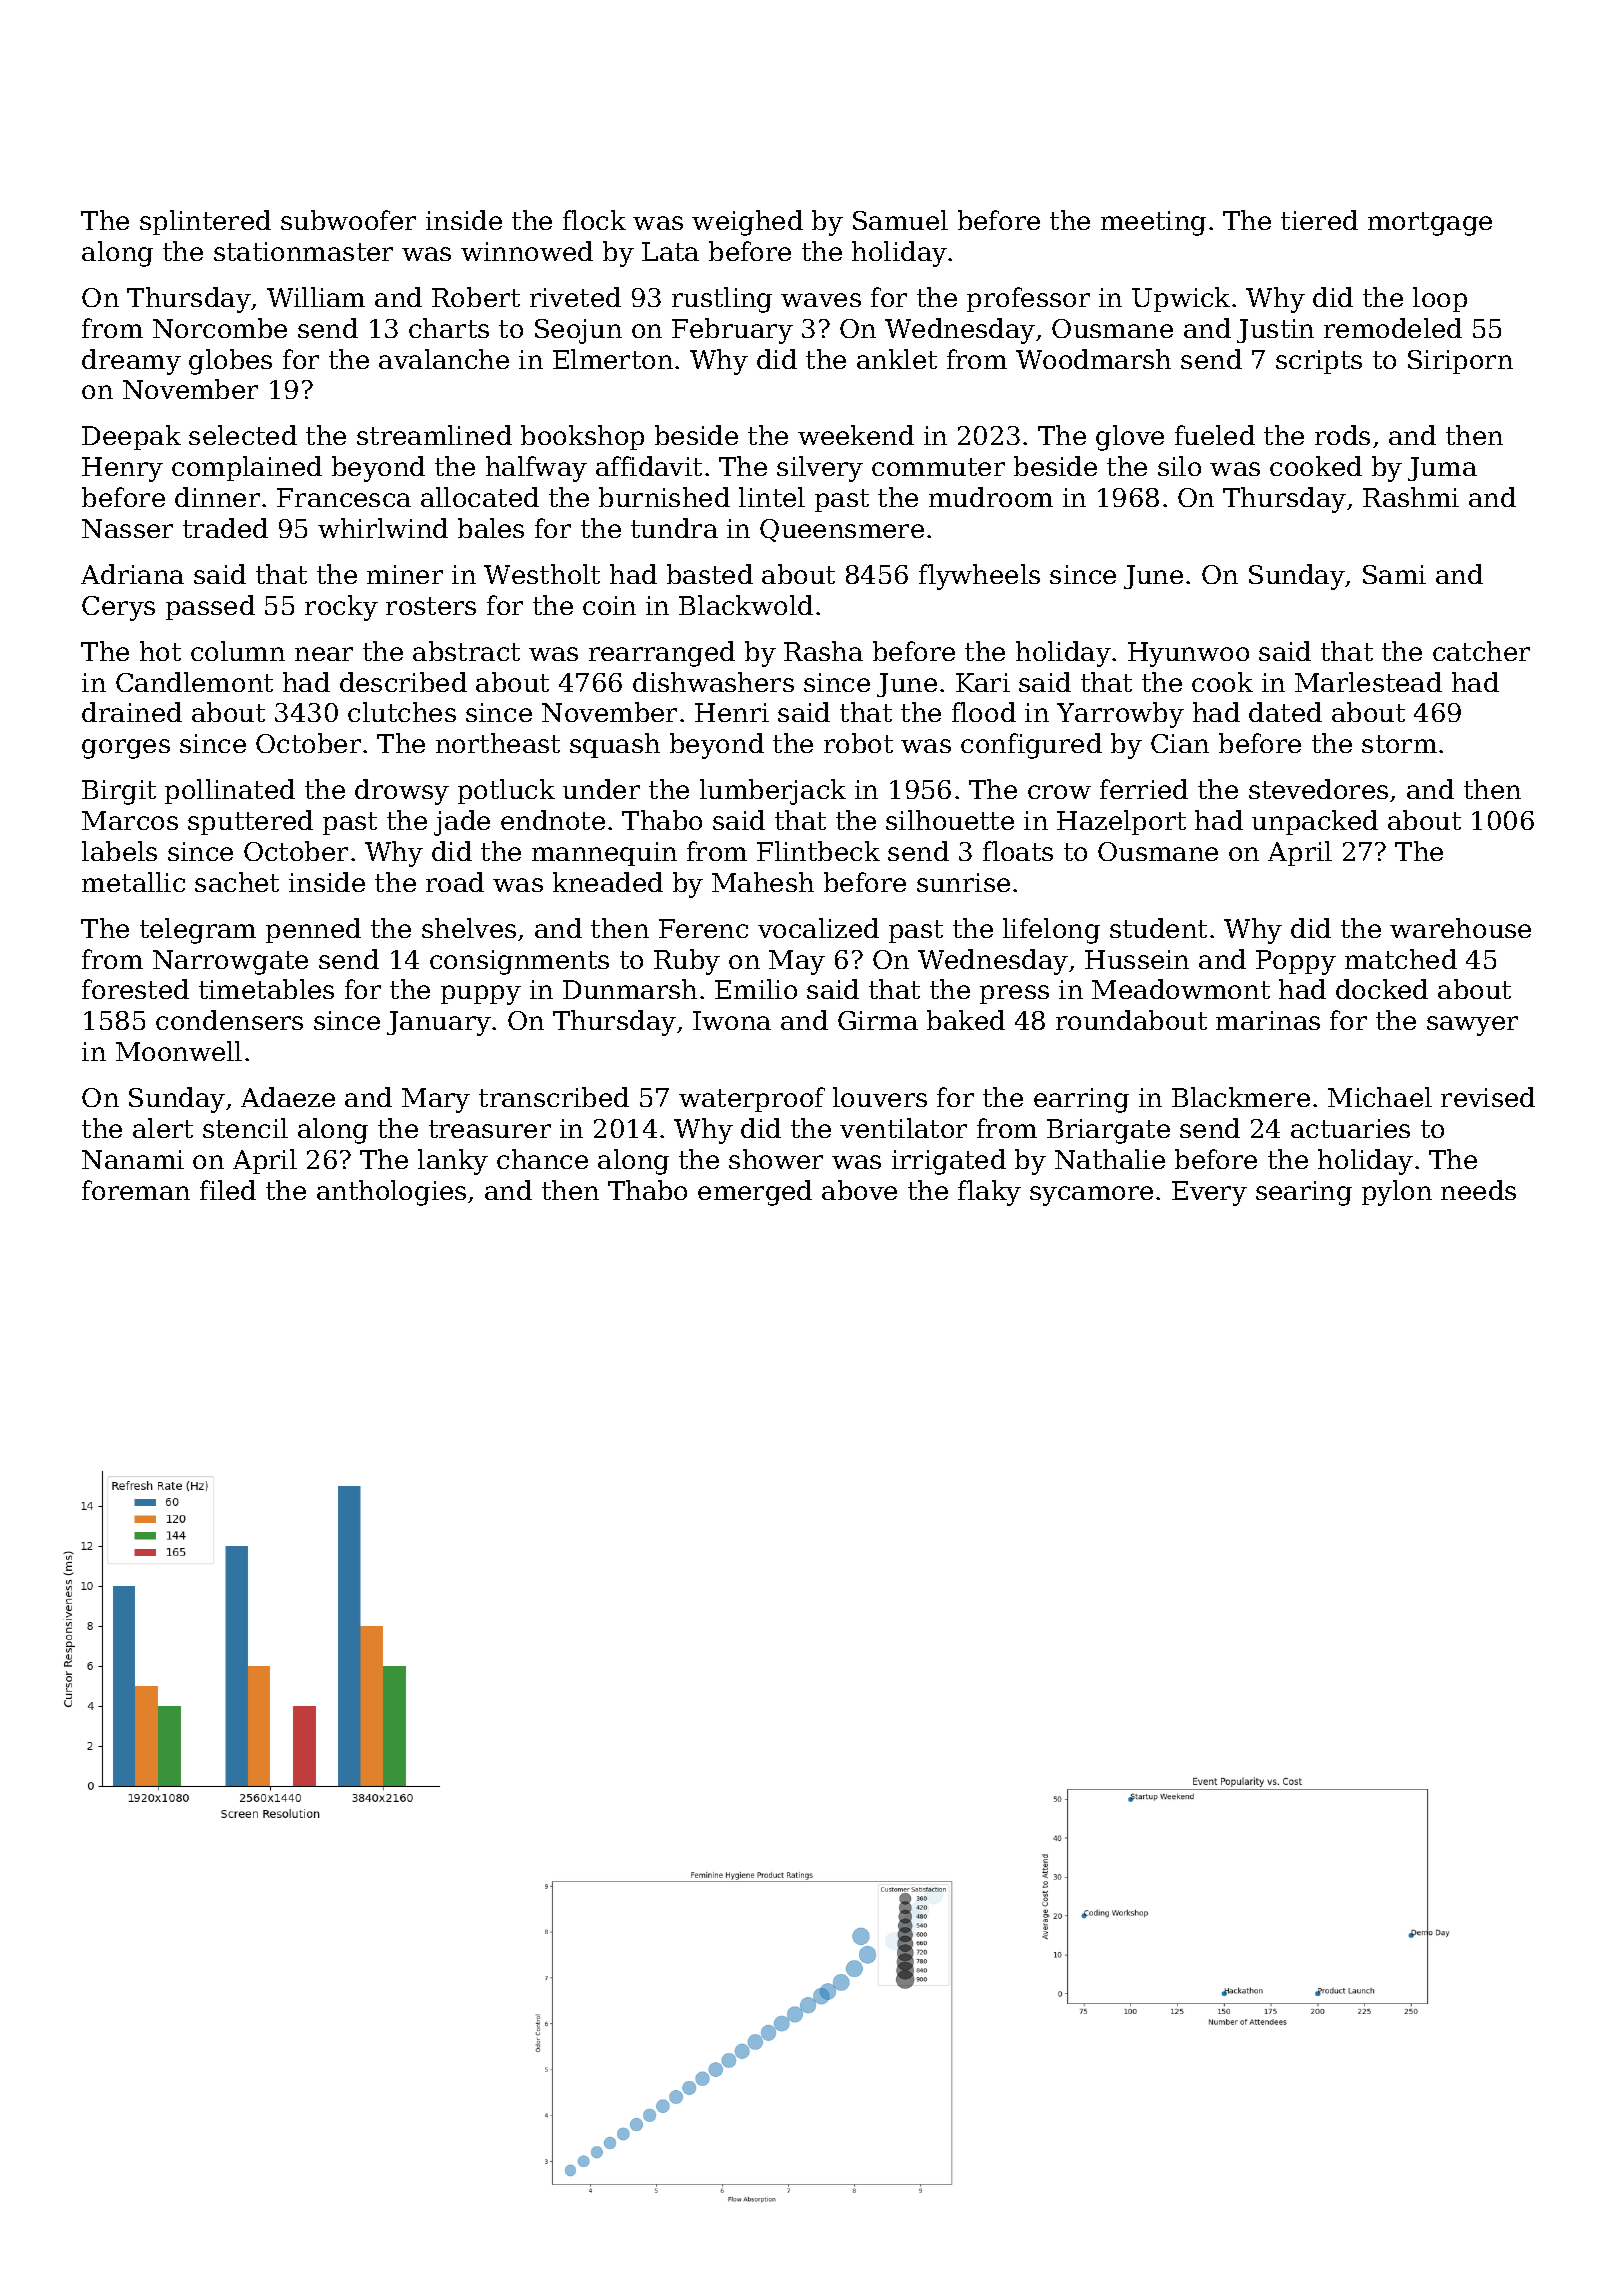 The width and height of the screenshot is (1620, 2292). What do you see at coordinates (1158, 928) in the screenshot?
I see `student` at bounding box center [1158, 928].
